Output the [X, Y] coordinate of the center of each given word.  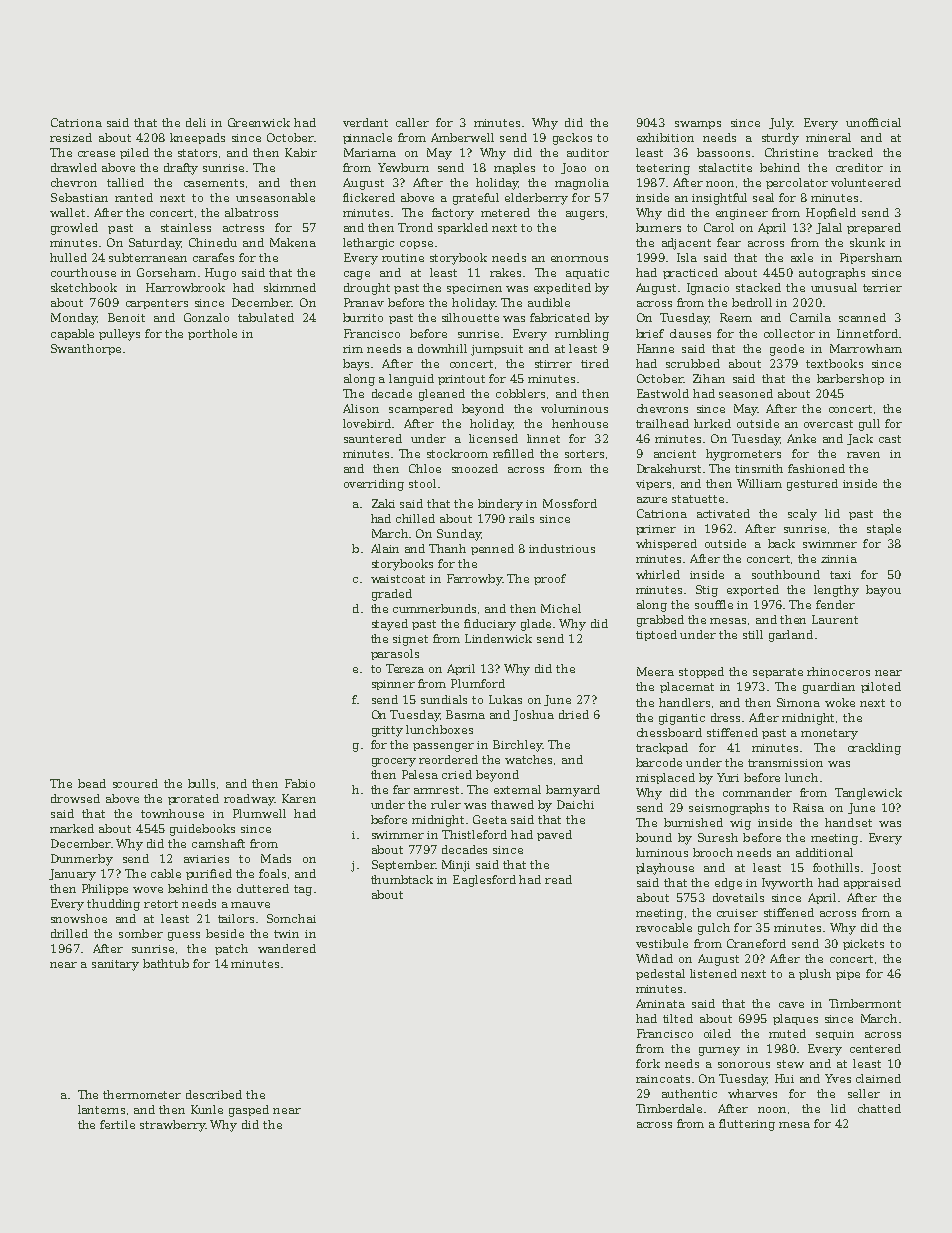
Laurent [835, 619]
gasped [249, 1111]
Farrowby [474, 580]
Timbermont [865, 1003]
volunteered [866, 182]
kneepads [197, 138]
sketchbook [84, 287]
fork [648, 1063]
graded [392, 595]
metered [505, 212]
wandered [287, 948]
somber [141, 933]
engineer [742, 214]
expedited [562, 288]
